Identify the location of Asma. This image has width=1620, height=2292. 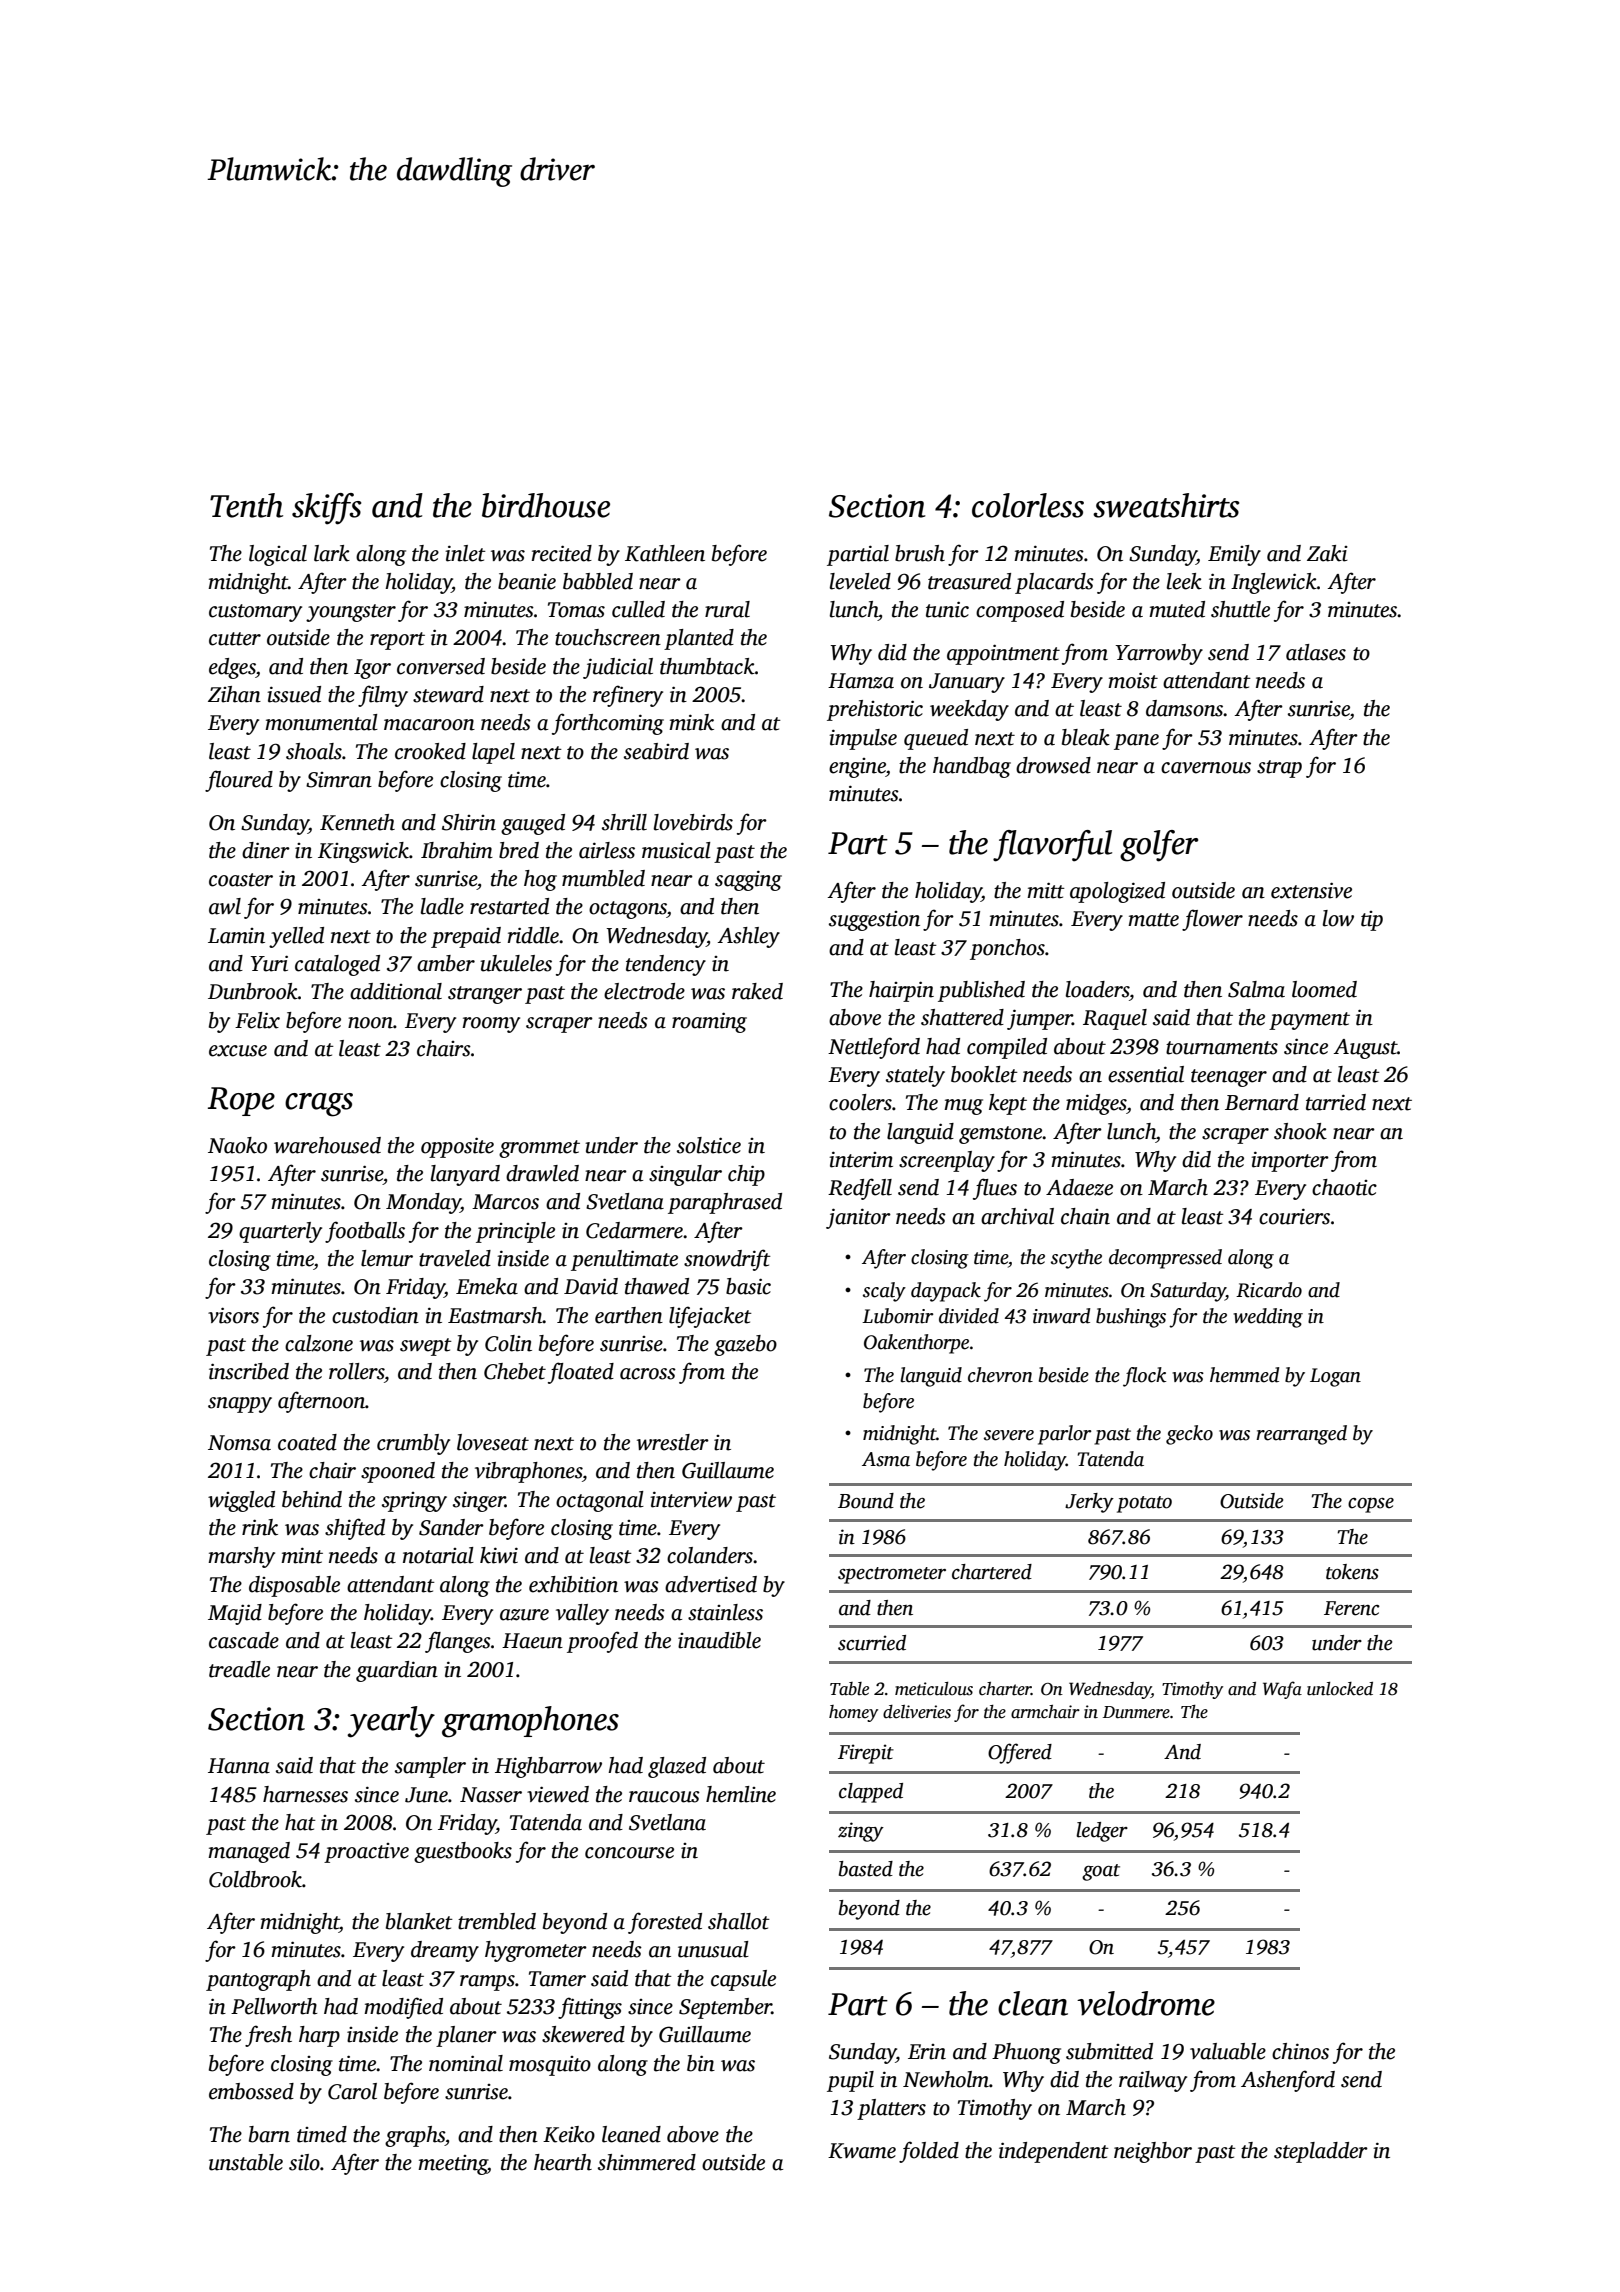
(886, 1459).
